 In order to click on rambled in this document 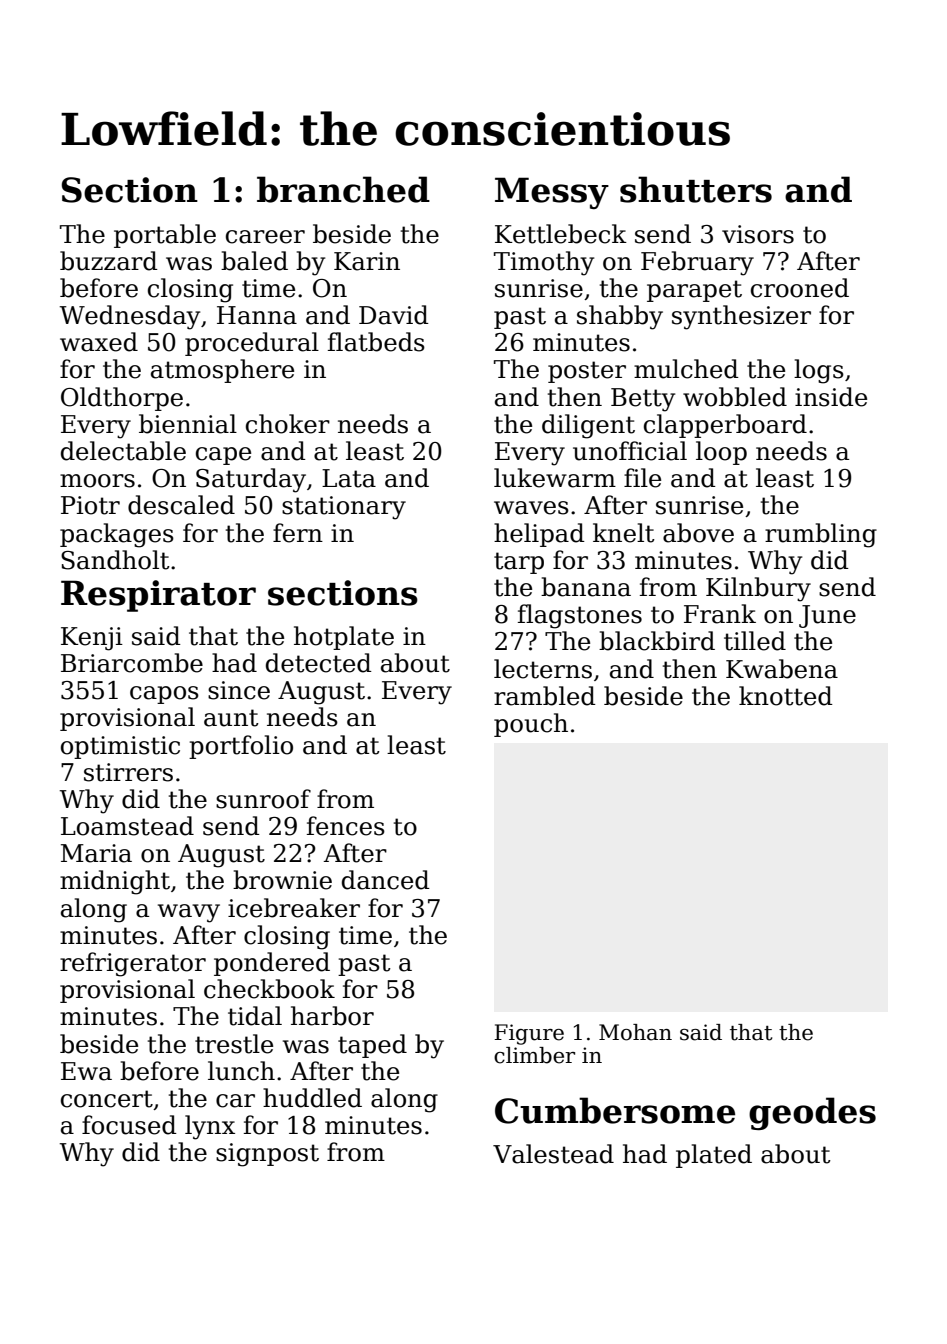, I will do `click(545, 696)`.
